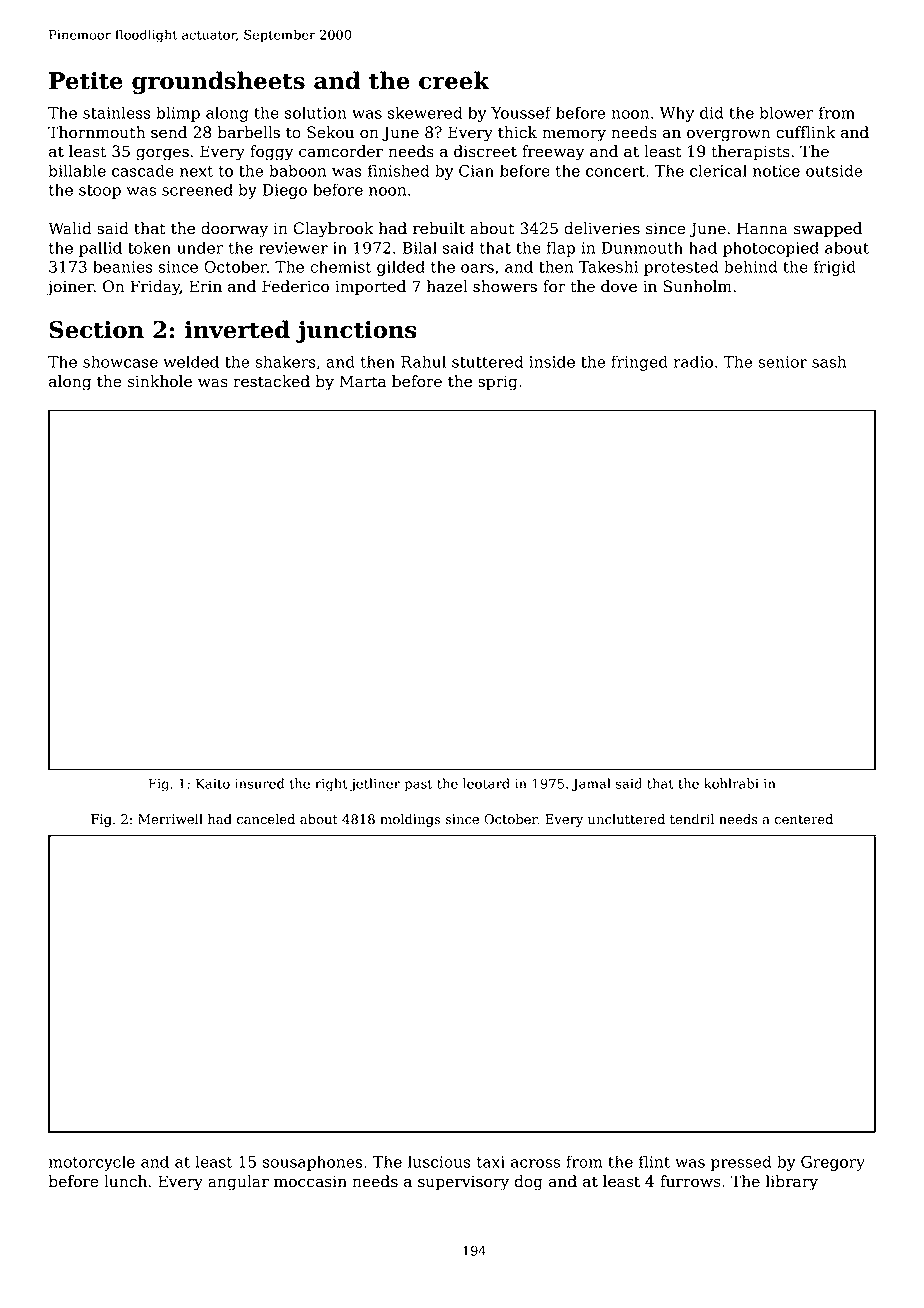 This screenshot has height=1308, width=924. What do you see at coordinates (425, 112) in the screenshot?
I see `skewered` at bounding box center [425, 112].
